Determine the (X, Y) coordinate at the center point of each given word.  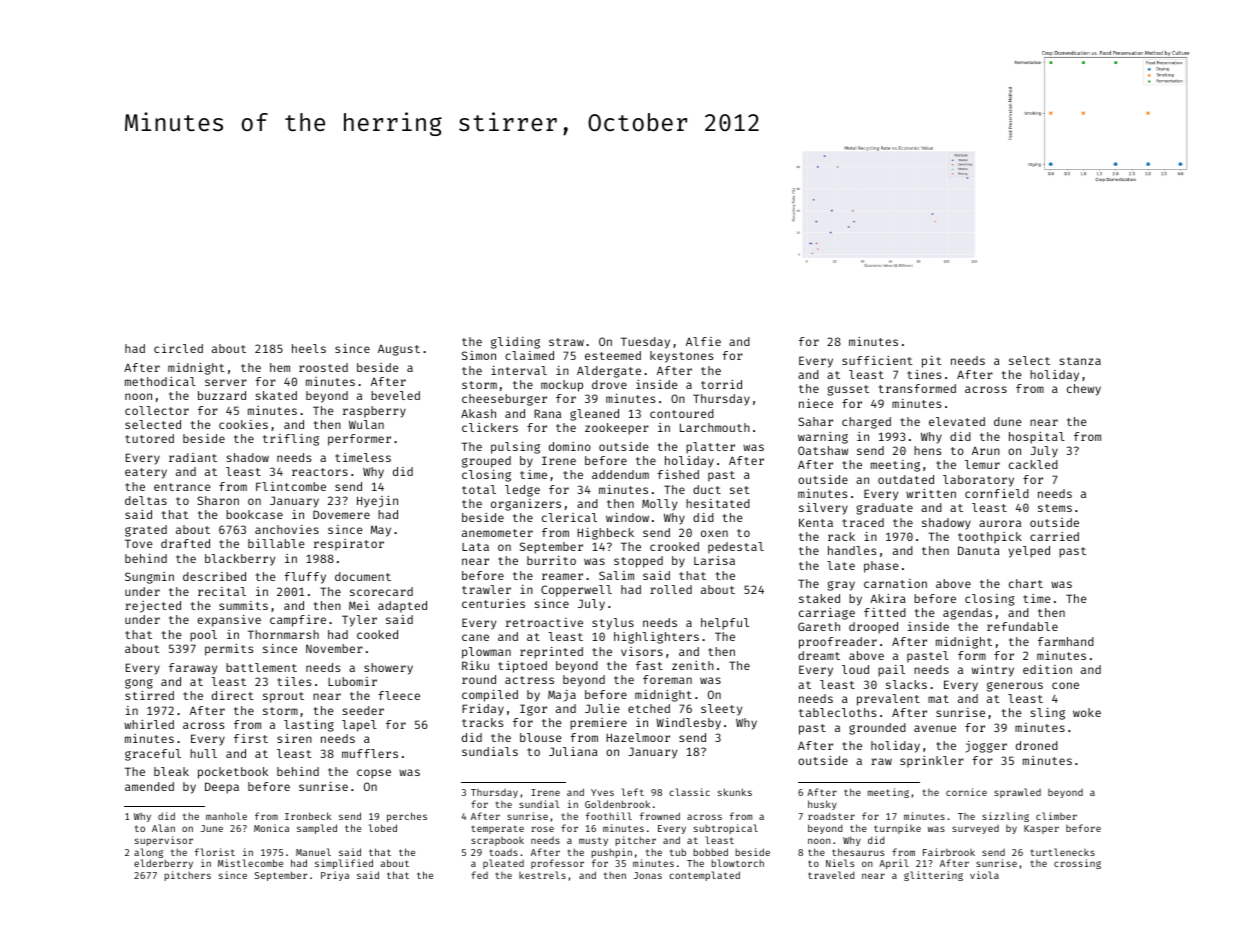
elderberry (163, 864)
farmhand (1066, 641)
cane (475, 637)
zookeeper (617, 429)
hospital (1037, 438)
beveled (395, 395)
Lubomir (352, 681)
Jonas (648, 875)
